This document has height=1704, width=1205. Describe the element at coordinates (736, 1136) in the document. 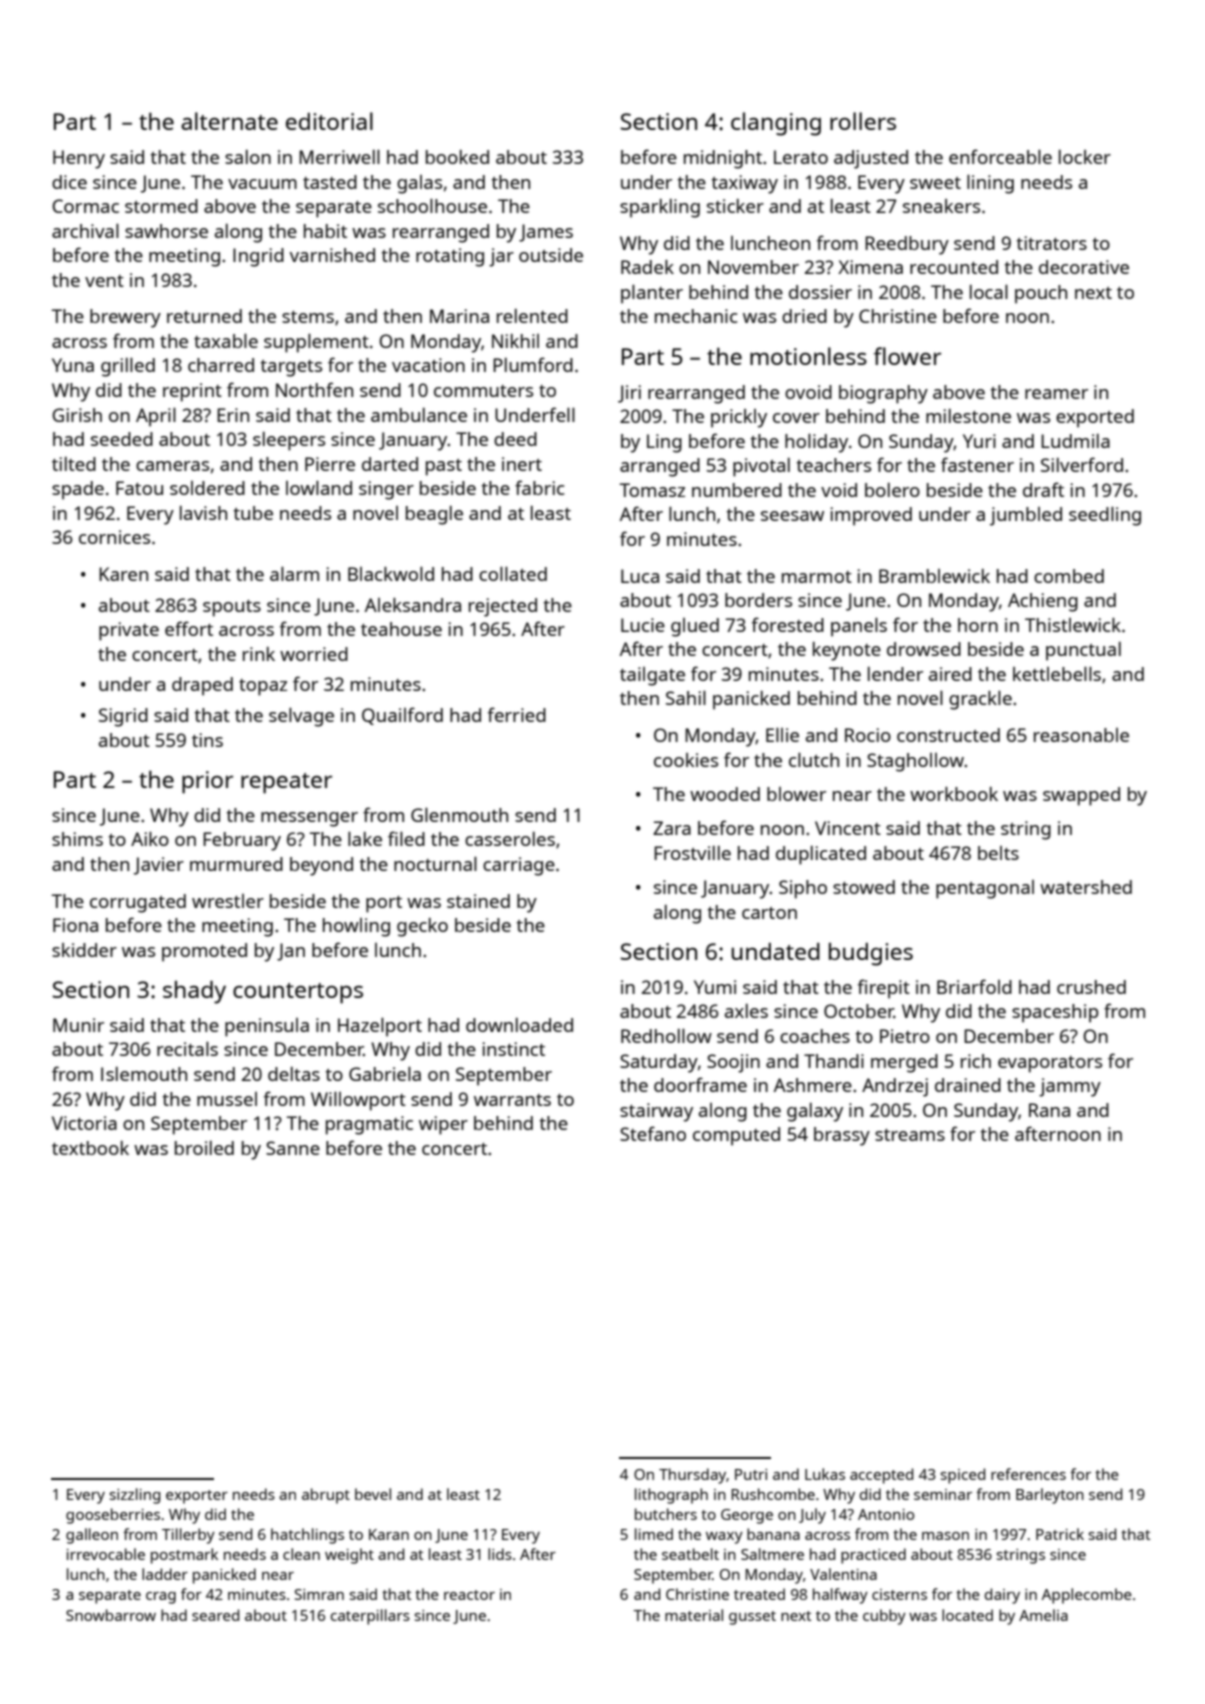

I see `computed` at that location.
